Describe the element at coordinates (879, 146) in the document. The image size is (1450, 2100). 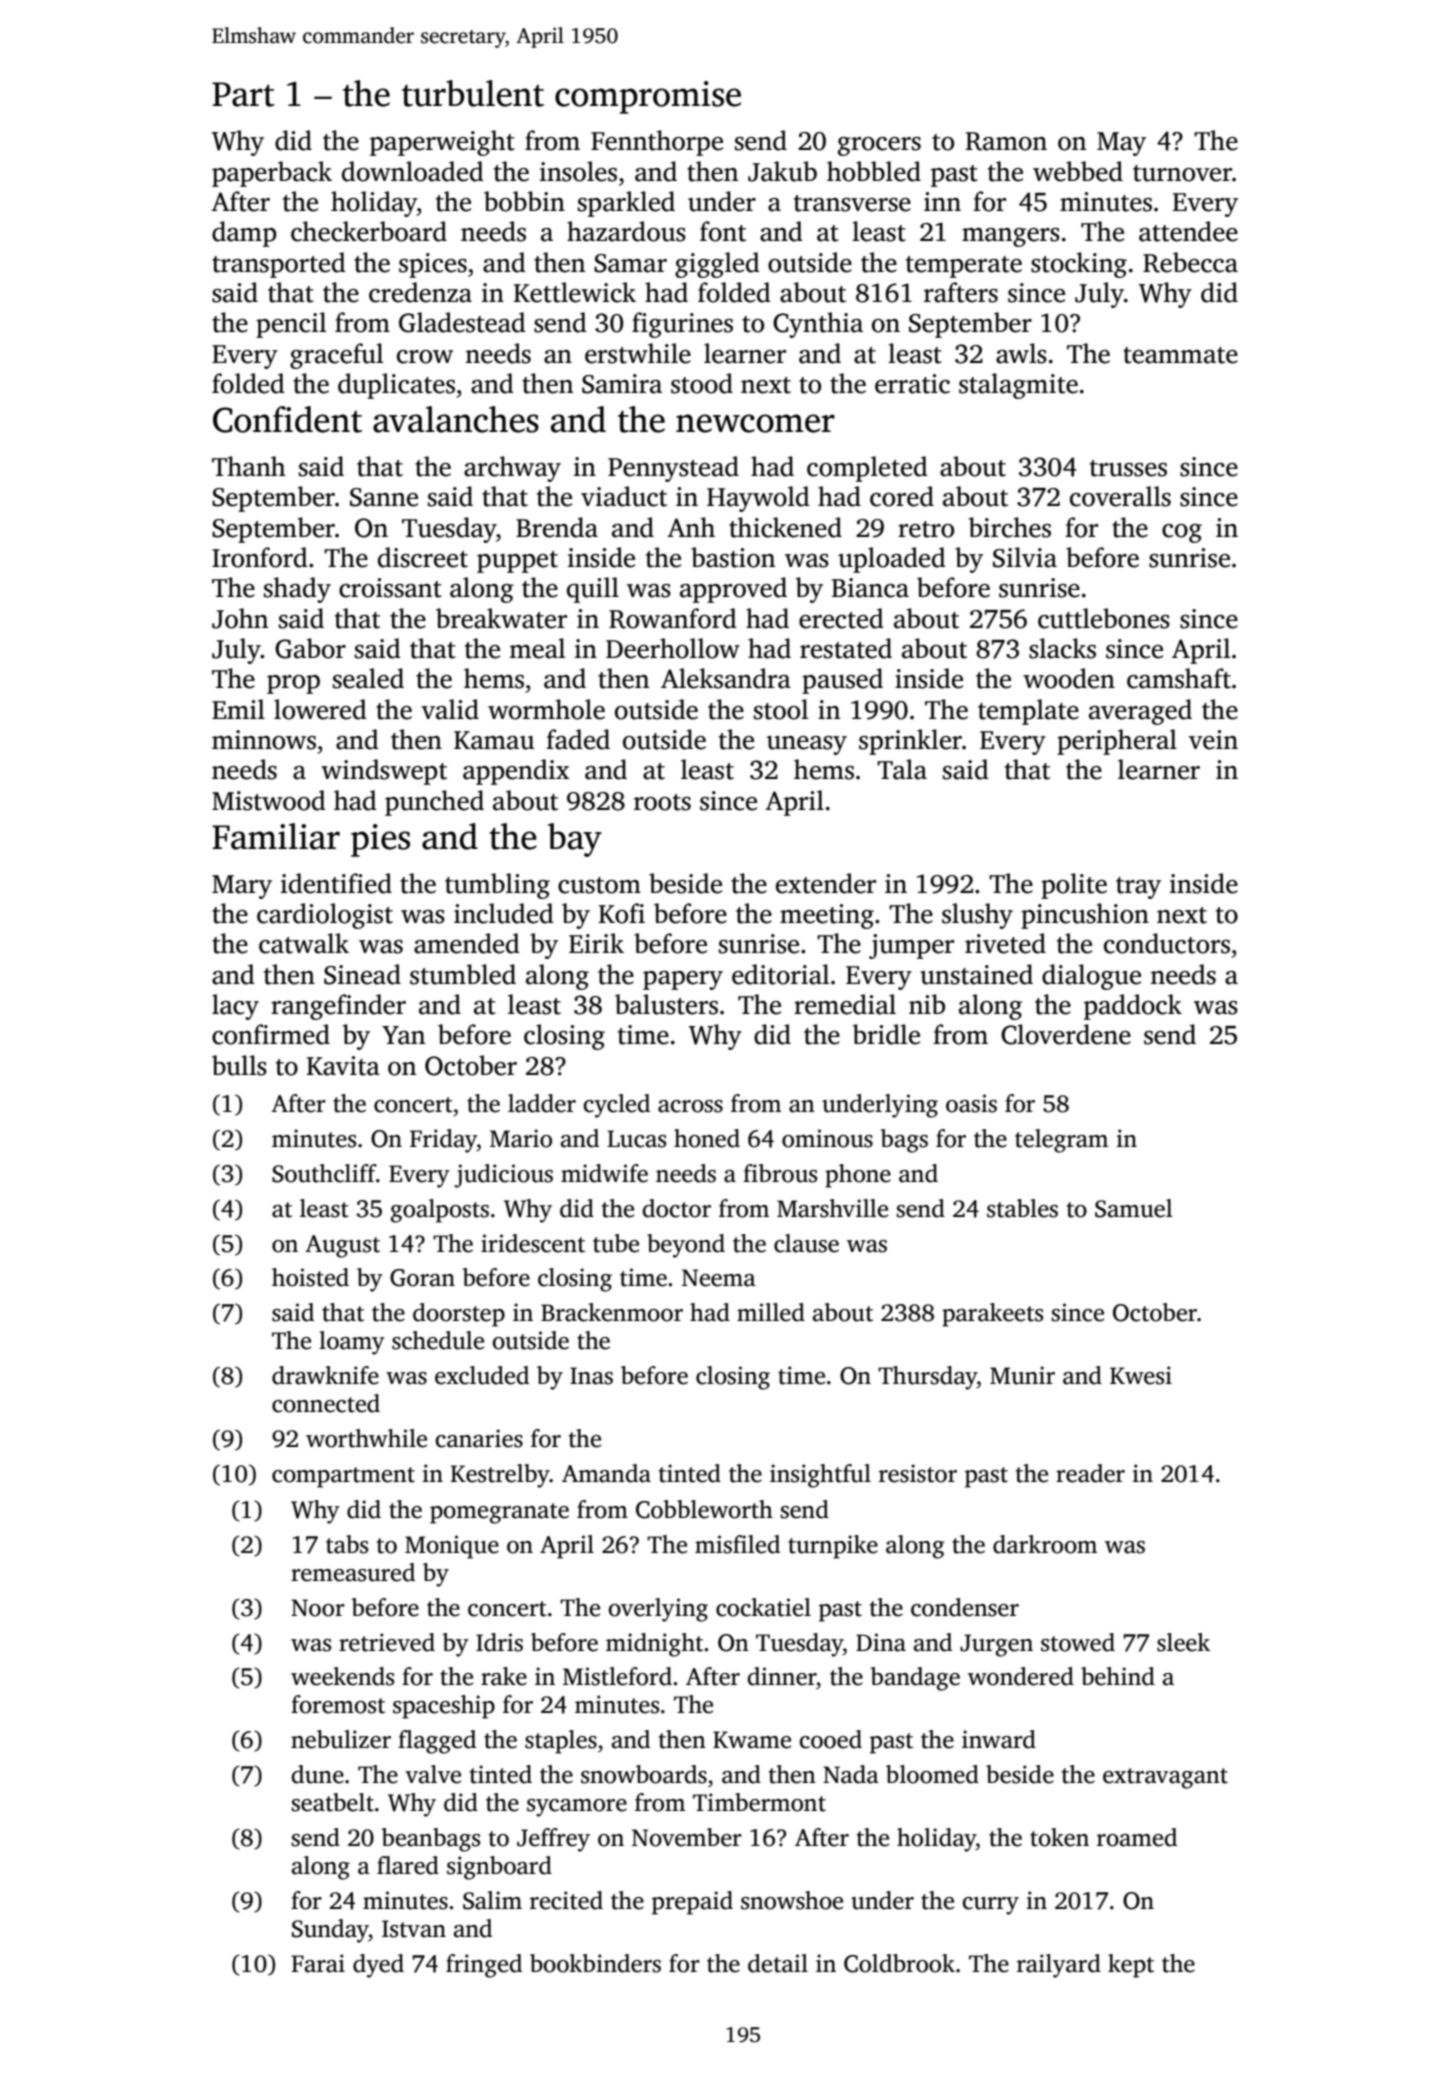
I see `grocers` at that location.
